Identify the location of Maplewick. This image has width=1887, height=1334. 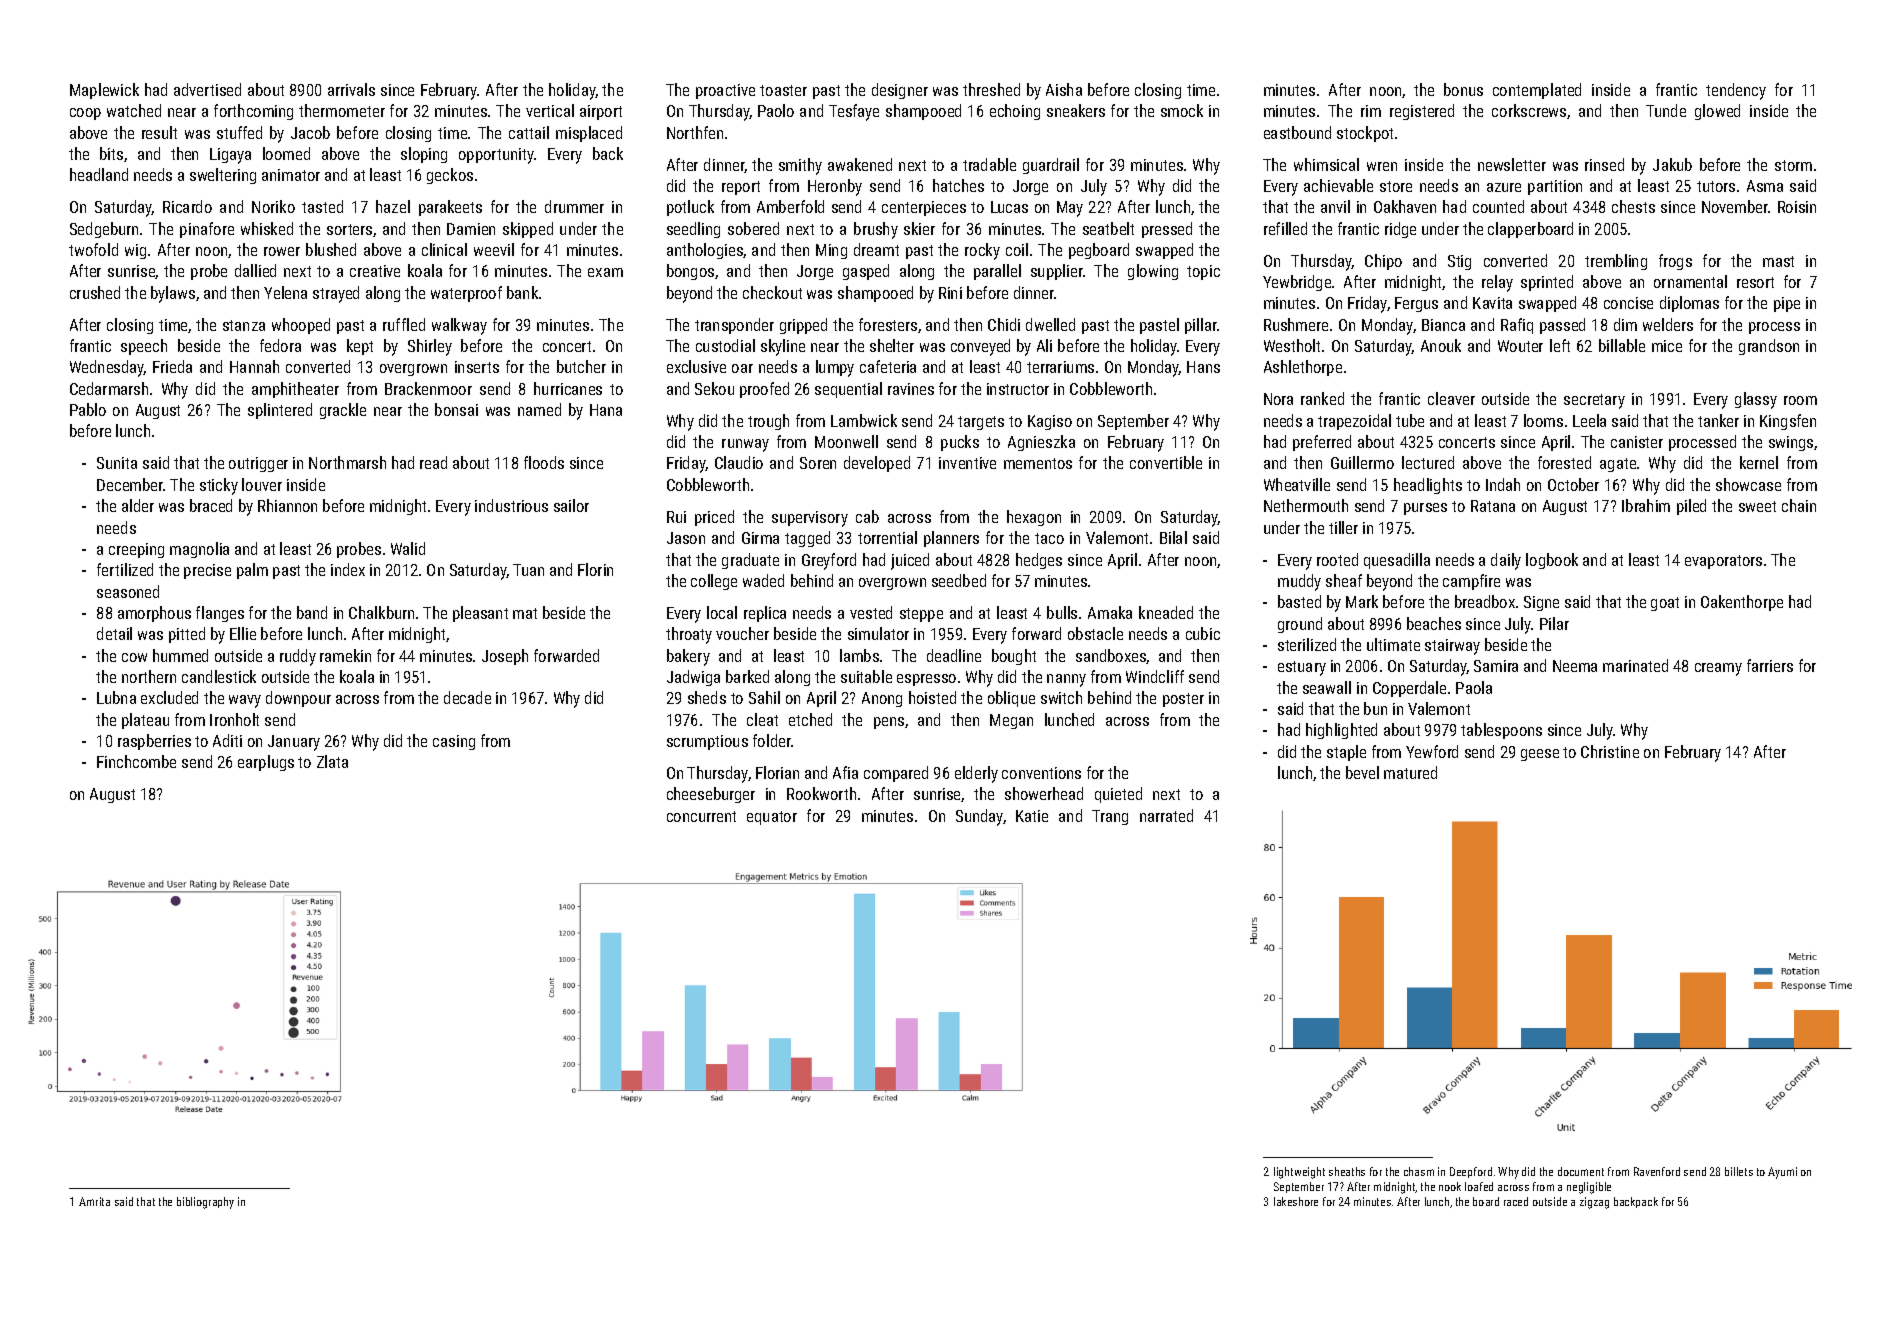
(104, 91).
